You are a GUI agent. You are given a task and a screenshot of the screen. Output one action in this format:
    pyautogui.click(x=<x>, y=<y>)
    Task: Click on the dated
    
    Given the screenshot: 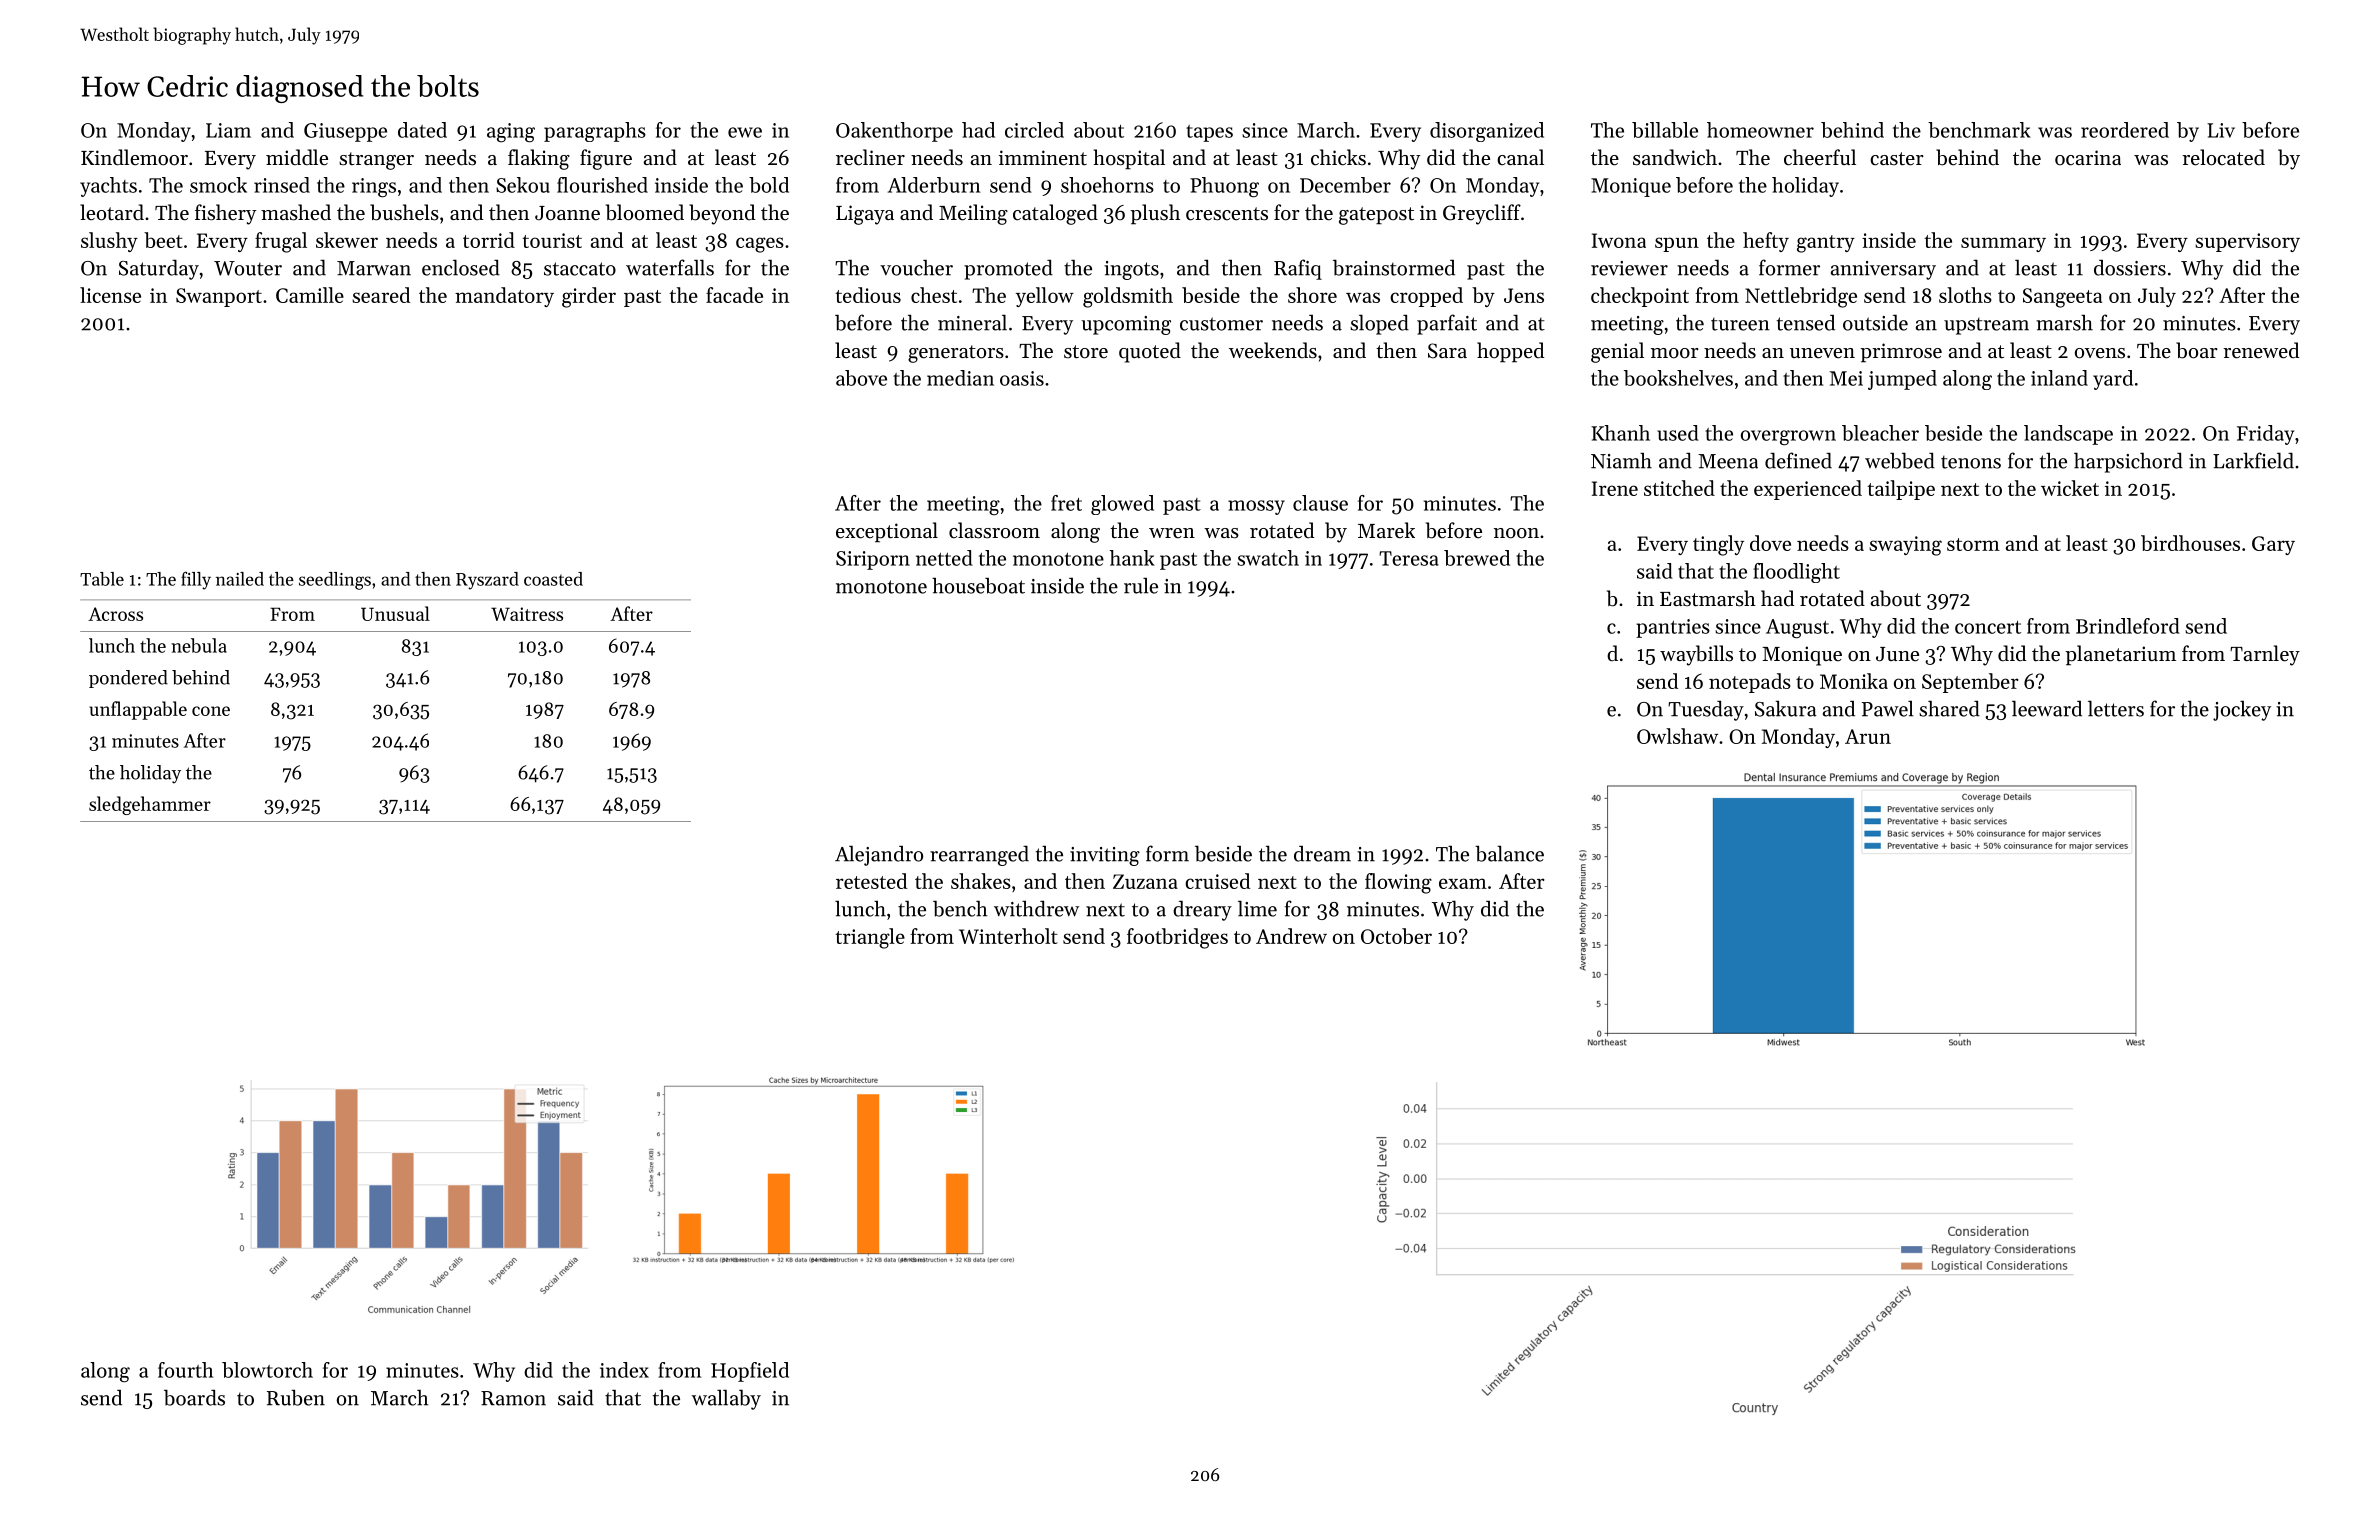 What is the action you would take?
    pyautogui.click(x=422, y=130)
